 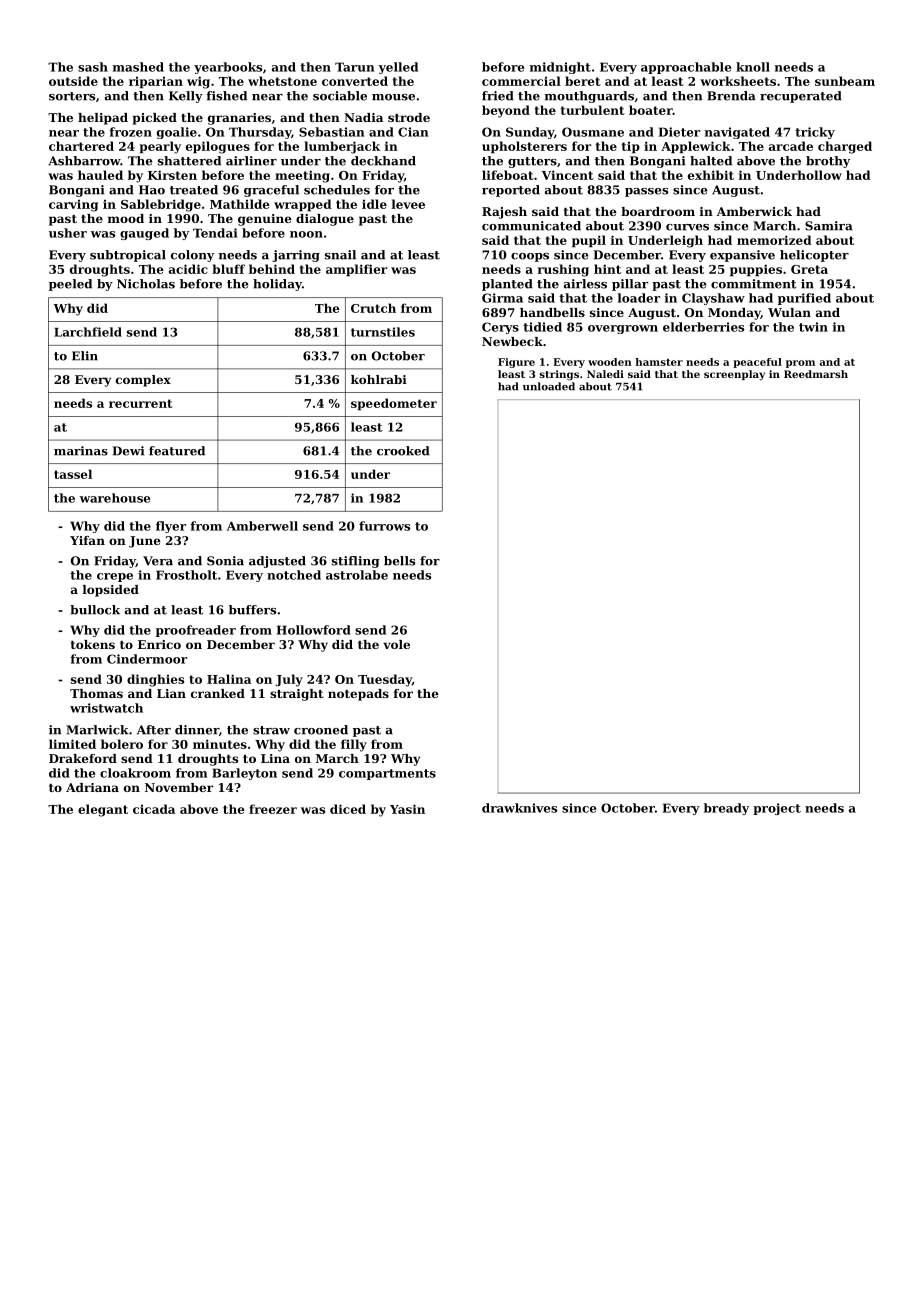 I want to click on midnight, so click(x=560, y=68).
